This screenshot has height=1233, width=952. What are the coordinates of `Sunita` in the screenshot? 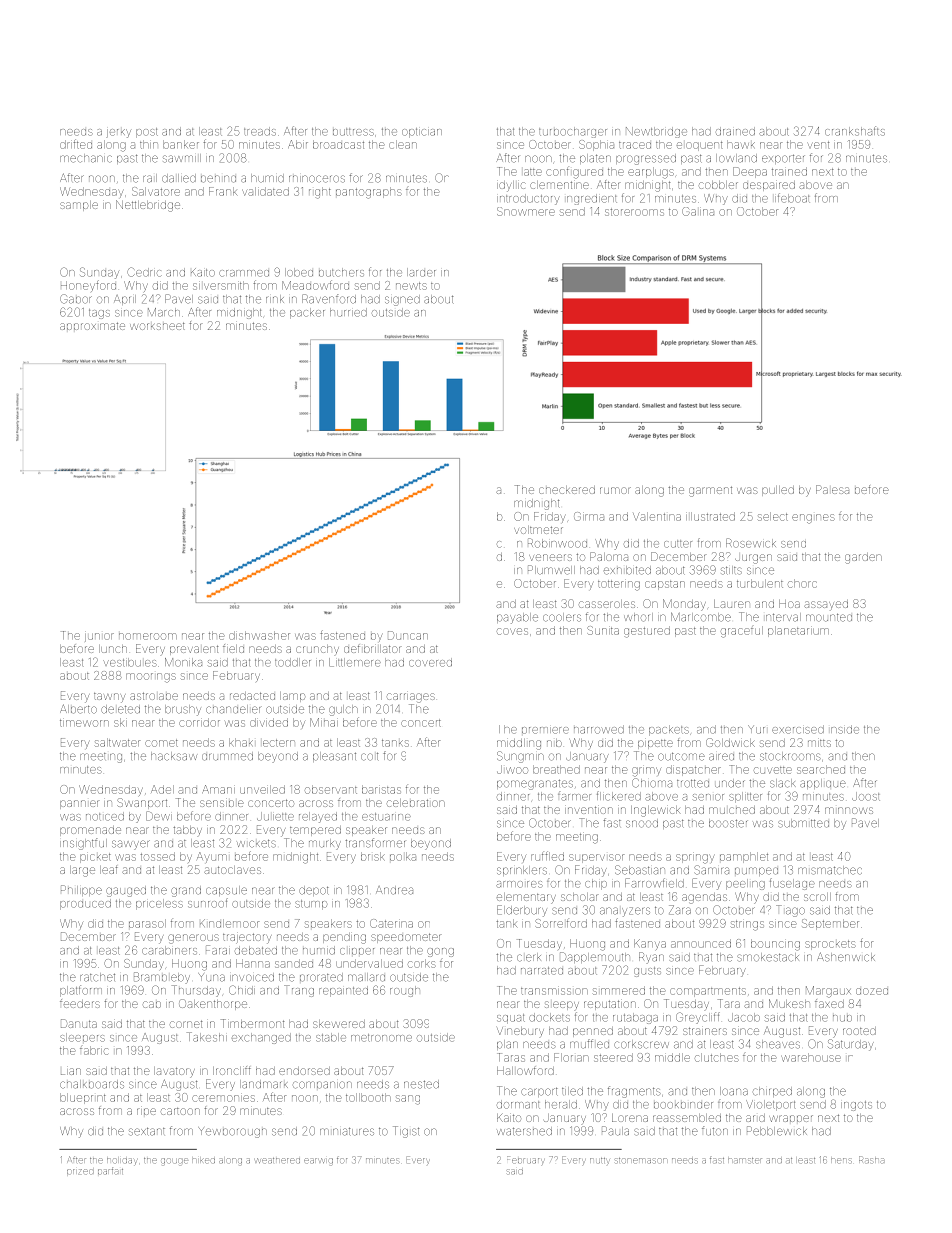 It's located at (603, 630).
